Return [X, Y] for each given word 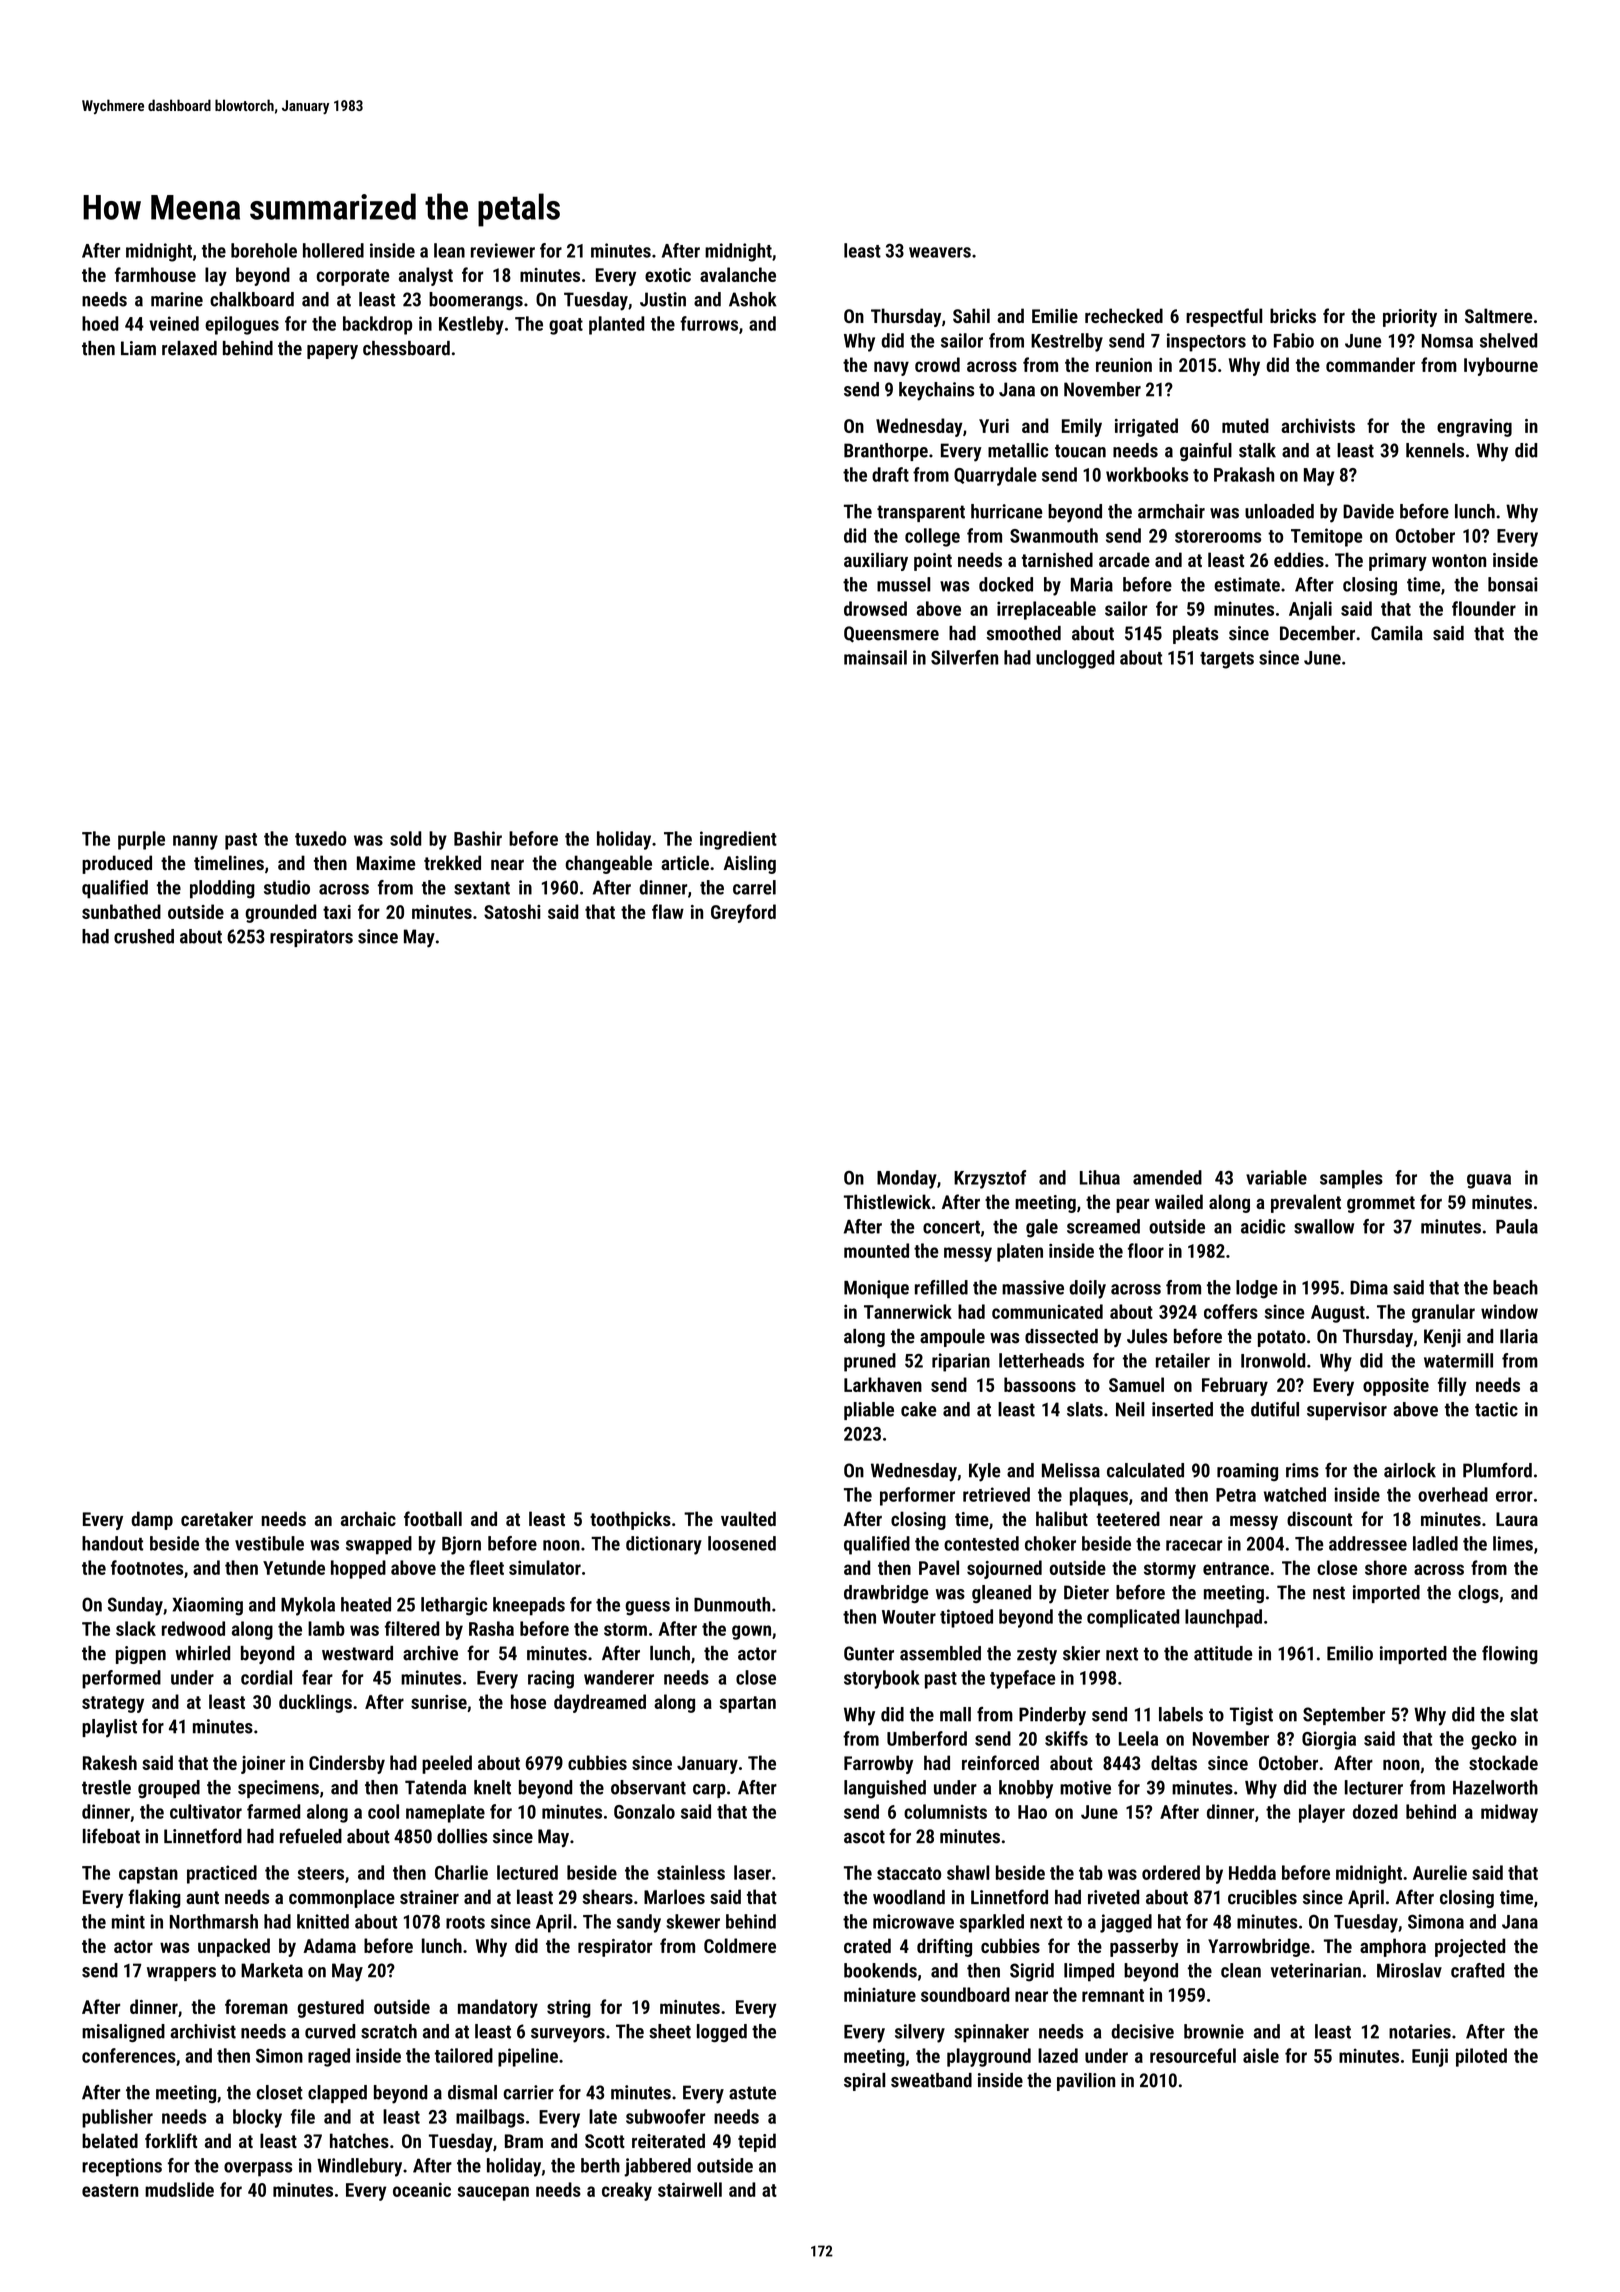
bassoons [1040, 1384]
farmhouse [155, 274]
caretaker [217, 1518]
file [303, 2116]
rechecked [1124, 315]
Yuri [994, 426]
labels [1181, 1714]
